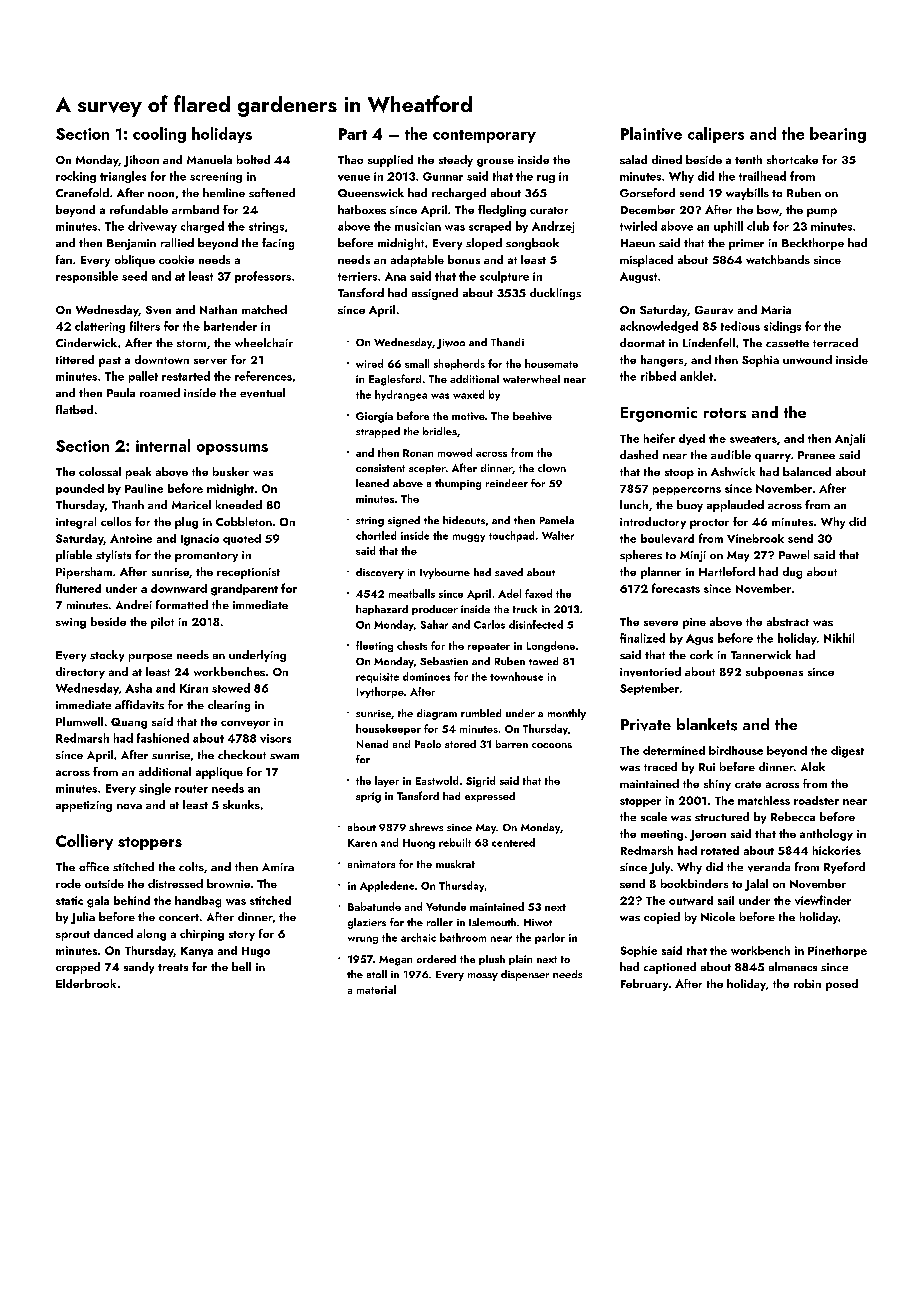 The image size is (924, 1308). What do you see at coordinates (838, 135) in the document?
I see `bearing` at bounding box center [838, 135].
